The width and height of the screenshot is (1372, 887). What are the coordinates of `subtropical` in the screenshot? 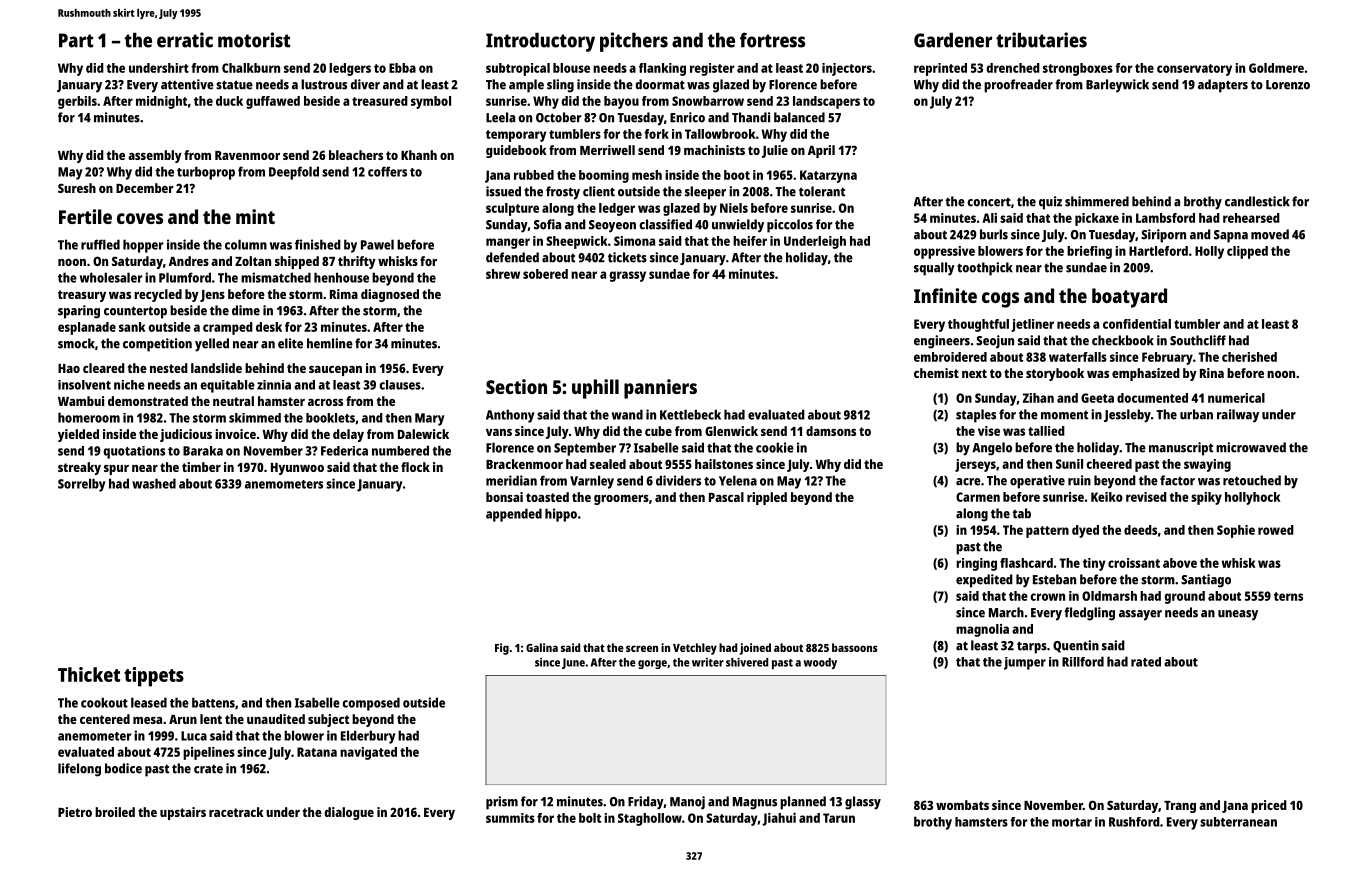 It's located at (518, 69).
